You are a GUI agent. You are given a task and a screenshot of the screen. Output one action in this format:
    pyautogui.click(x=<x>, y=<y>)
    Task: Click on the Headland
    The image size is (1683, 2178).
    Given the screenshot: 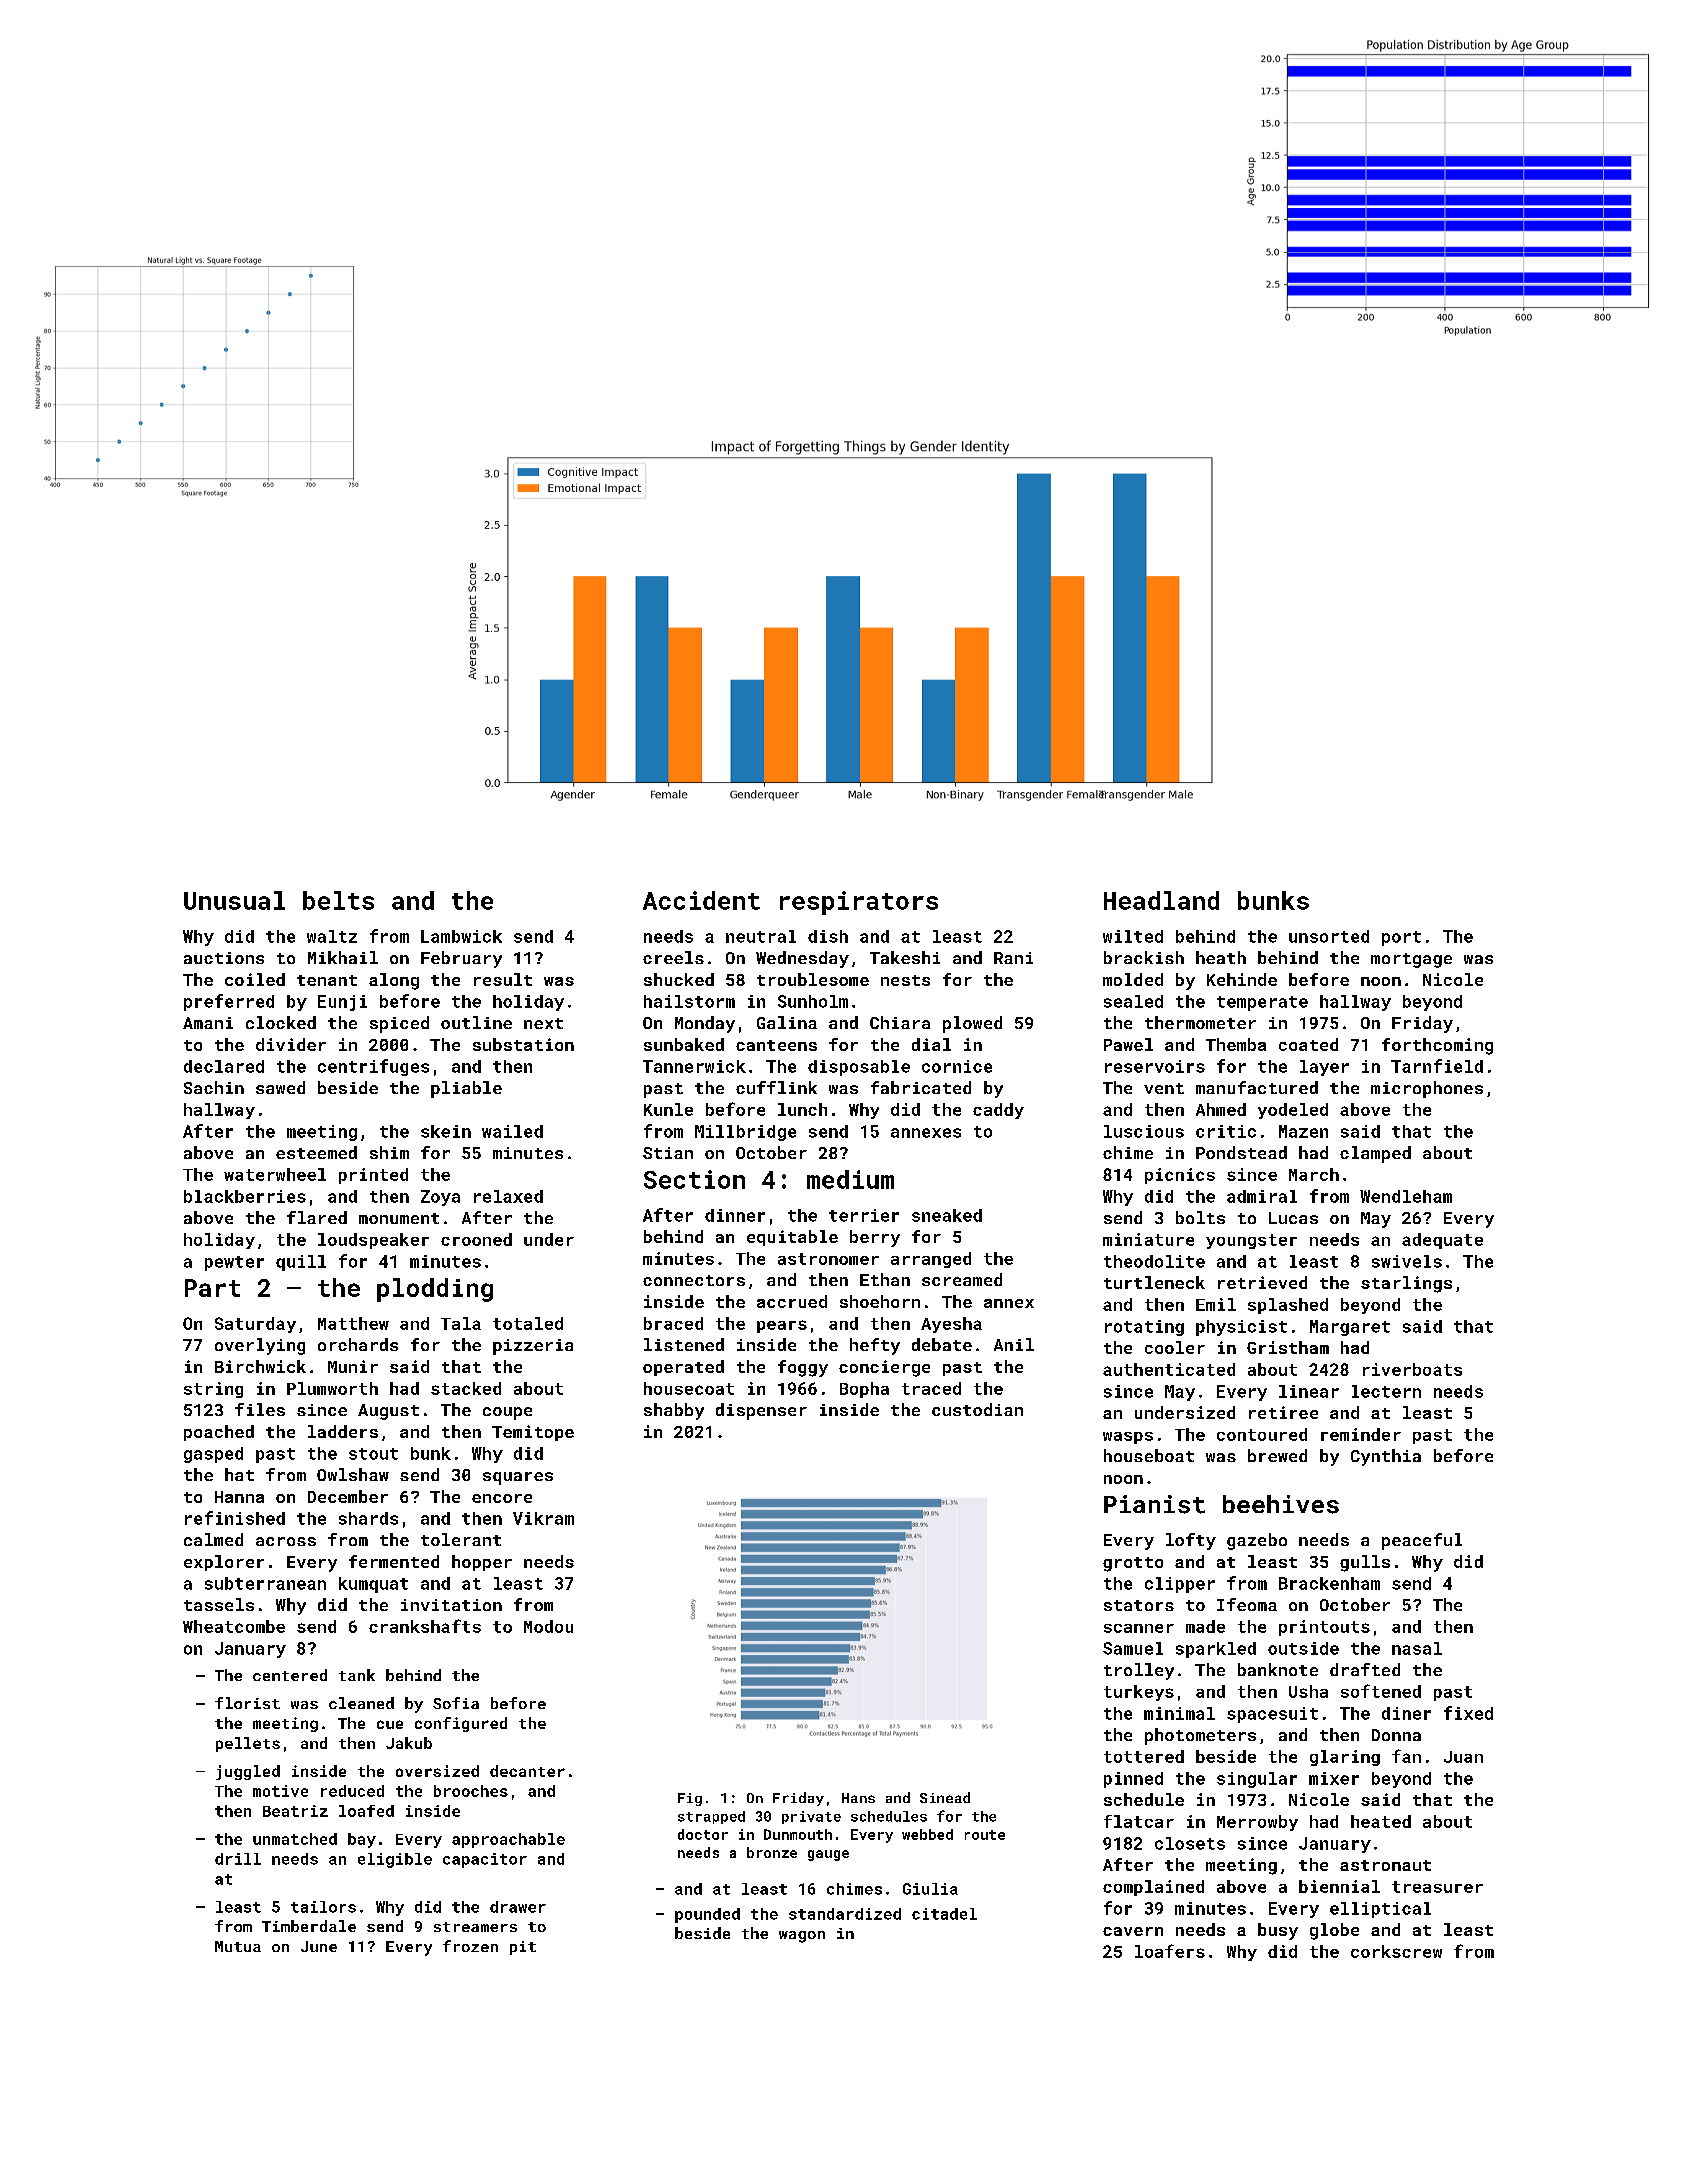 What is the action you would take?
    pyautogui.click(x=1161, y=900)
